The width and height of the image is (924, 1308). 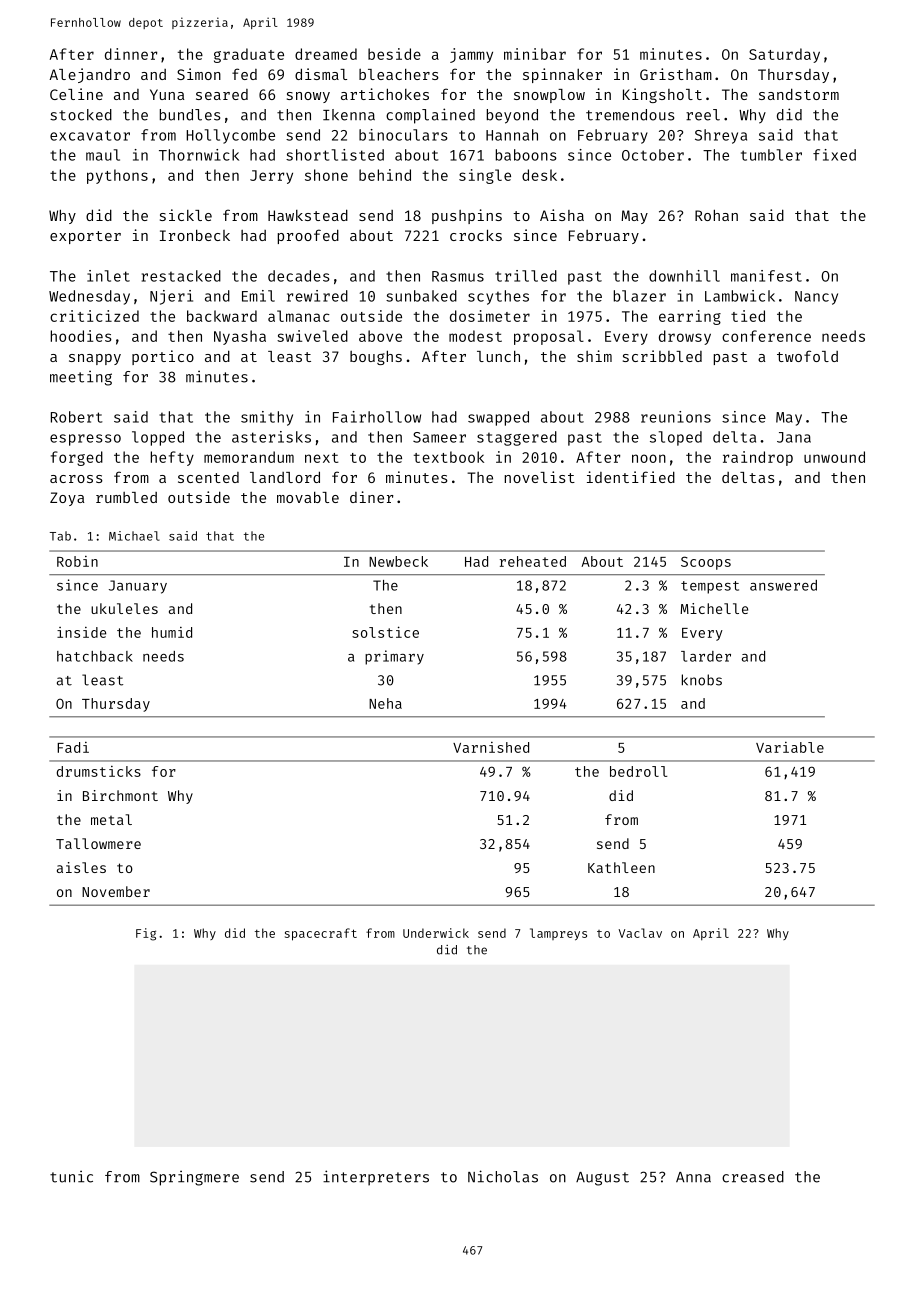 I want to click on Fairhollow, so click(x=377, y=417).
